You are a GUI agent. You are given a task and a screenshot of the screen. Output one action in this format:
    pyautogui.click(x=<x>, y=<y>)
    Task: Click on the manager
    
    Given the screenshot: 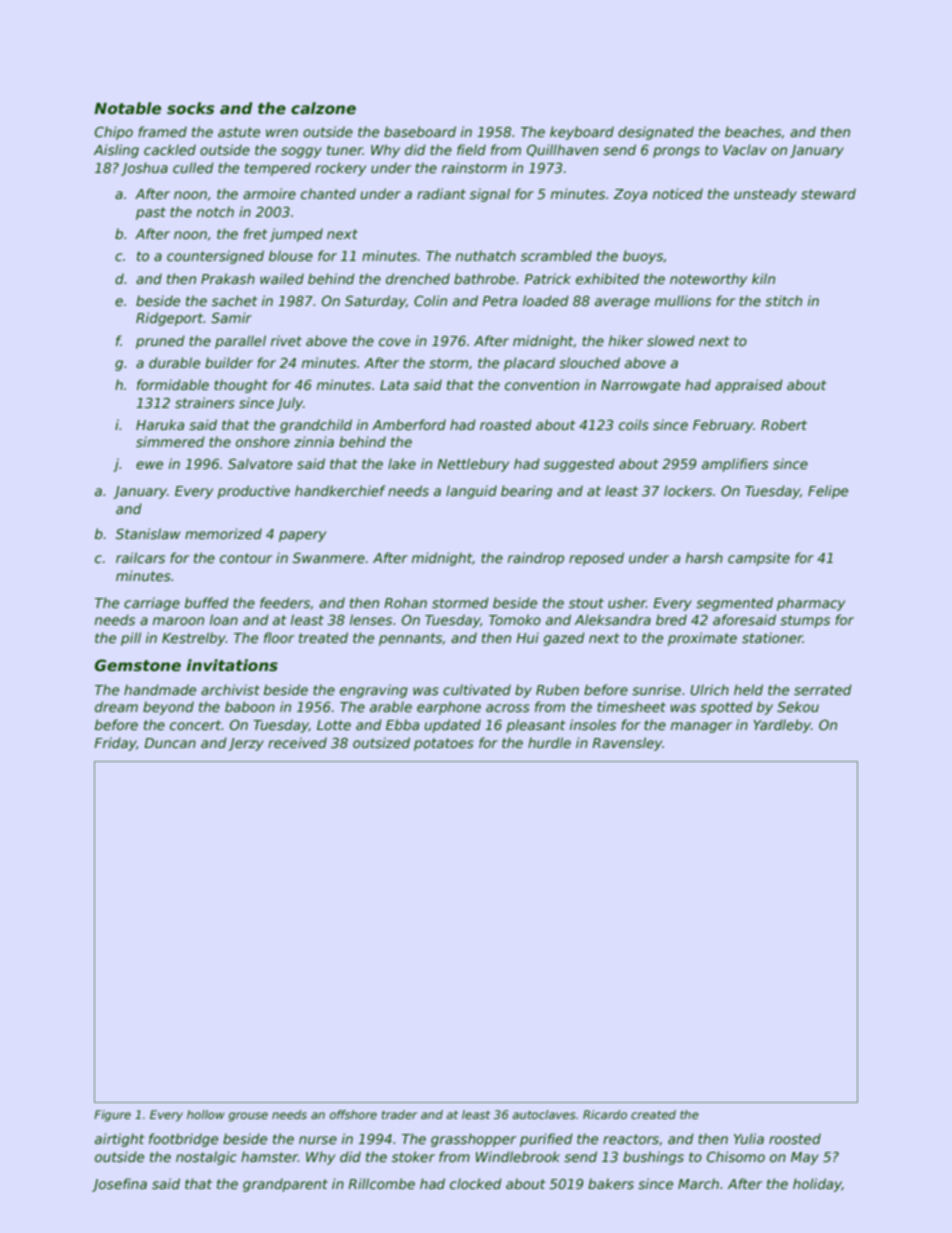 What is the action you would take?
    pyautogui.click(x=701, y=727)
